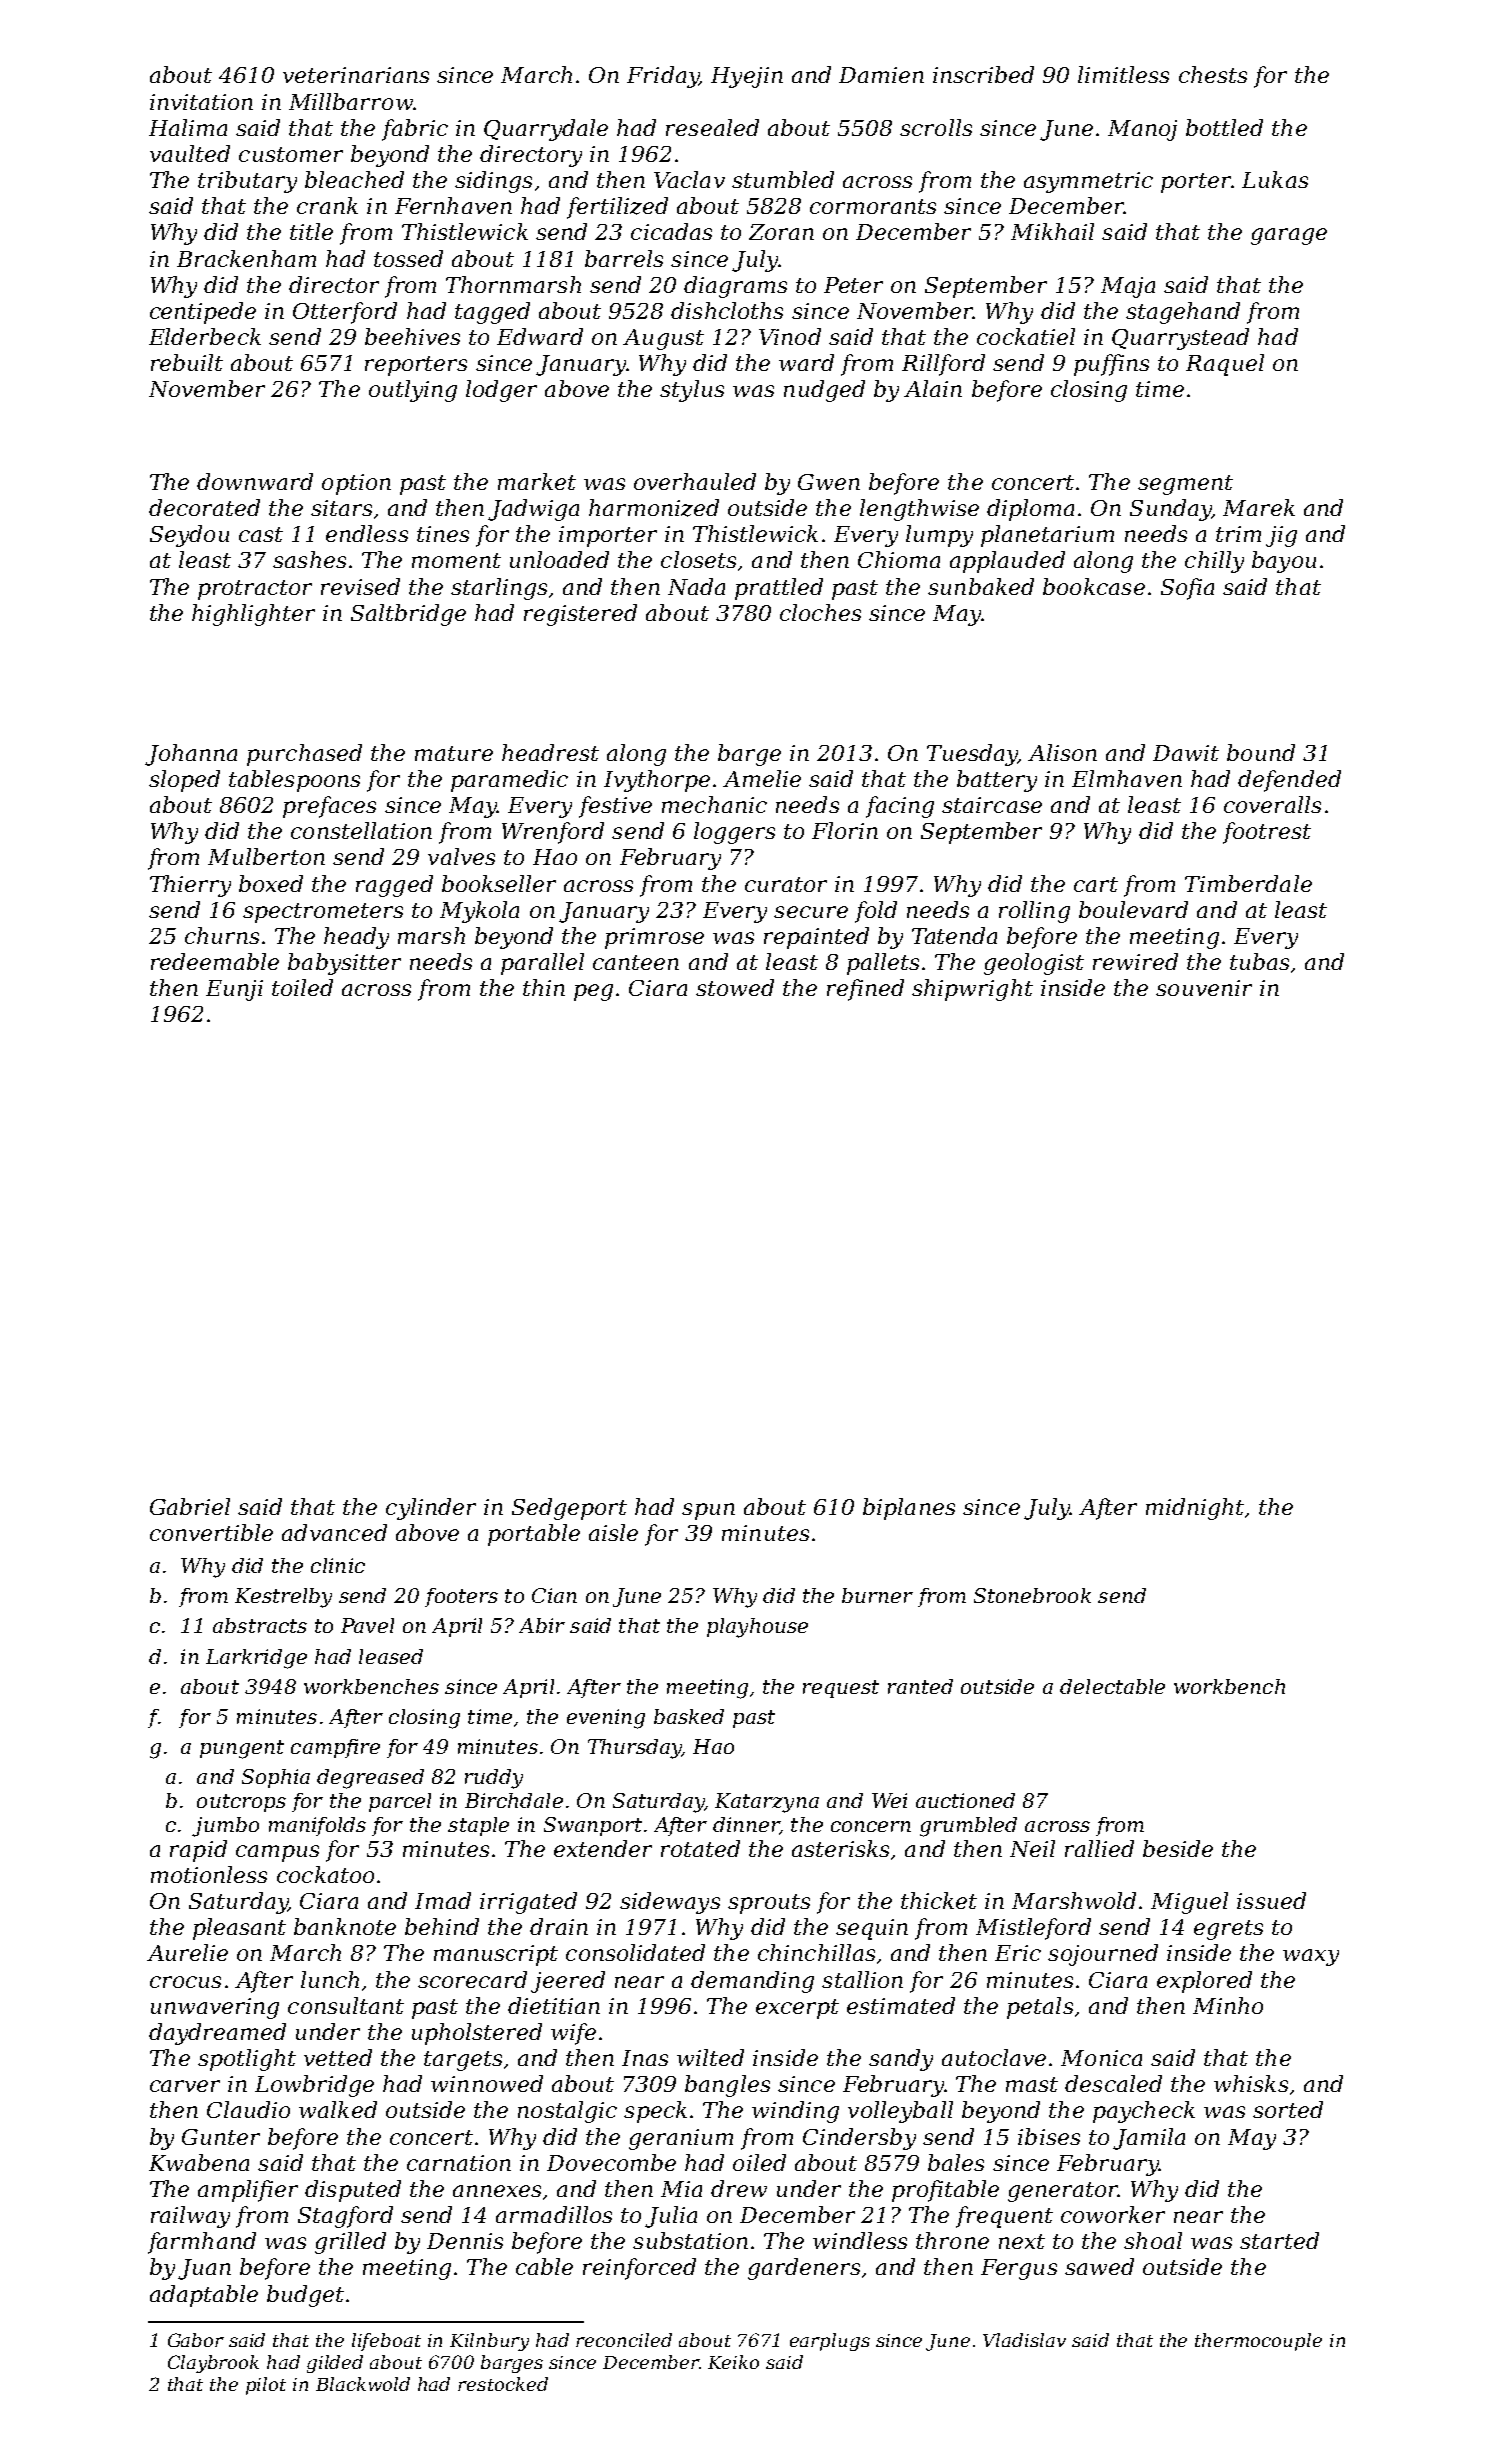 The width and height of the image is (1496, 2464). I want to click on biplanes, so click(909, 1509).
